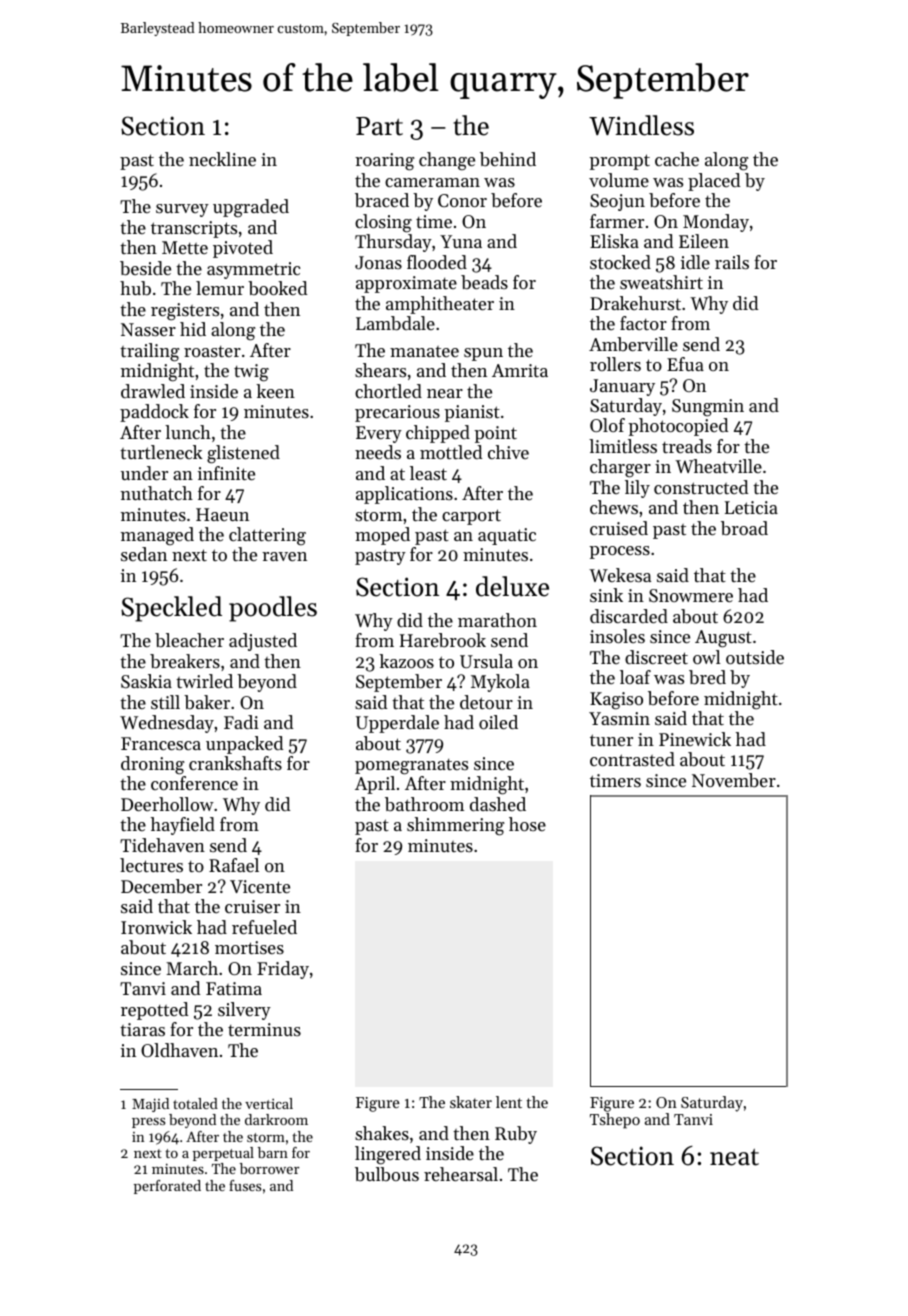 The width and height of the page is (908, 1316). I want to click on Mykola, so click(500, 683).
